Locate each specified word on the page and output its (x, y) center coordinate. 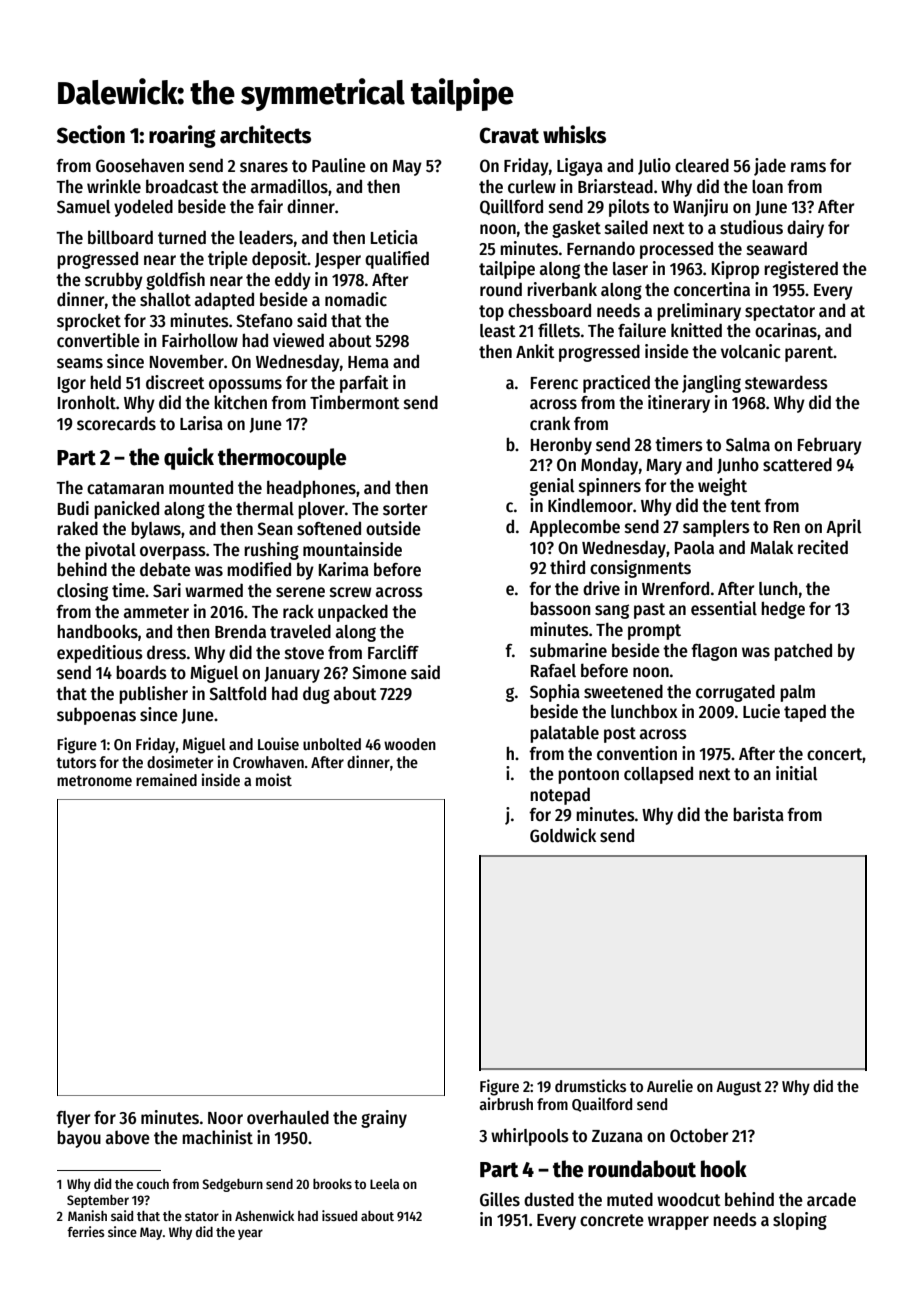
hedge (783, 610)
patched (803, 652)
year (250, 1234)
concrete (612, 1220)
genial (552, 487)
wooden (410, 744)
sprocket (89, 322)
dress (166, 652)
